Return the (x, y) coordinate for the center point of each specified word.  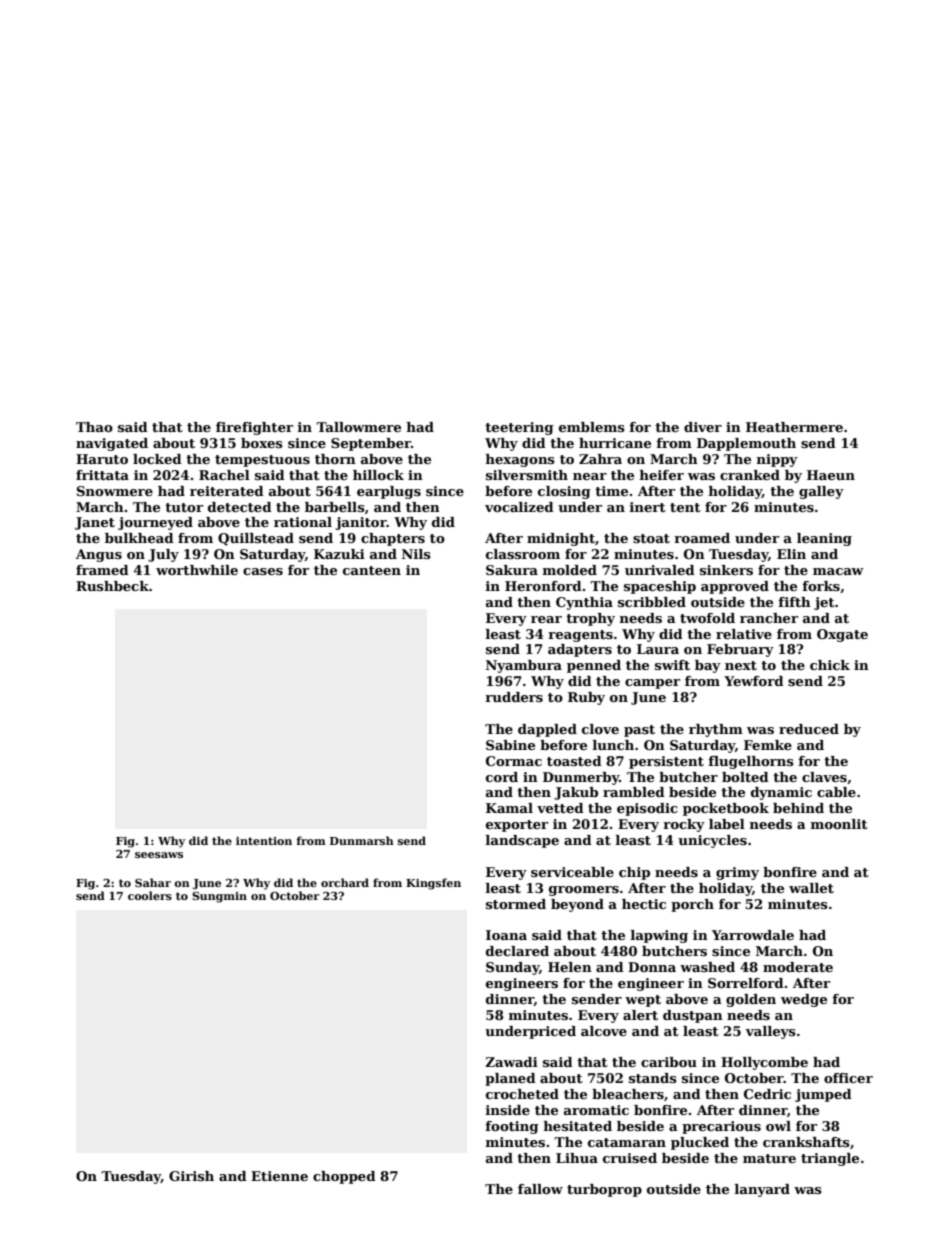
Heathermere (794, 427)
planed (510, 1079)
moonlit (839, 824)
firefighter (254, 428)
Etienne (279, 1176)
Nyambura (524, 666)
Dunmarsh (362, 840)
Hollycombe (764, 1063)
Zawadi (511, 1062)
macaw (838, 571)
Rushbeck (112, 586)
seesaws (159, 855)
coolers (150, 895)
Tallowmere (358, 427)
